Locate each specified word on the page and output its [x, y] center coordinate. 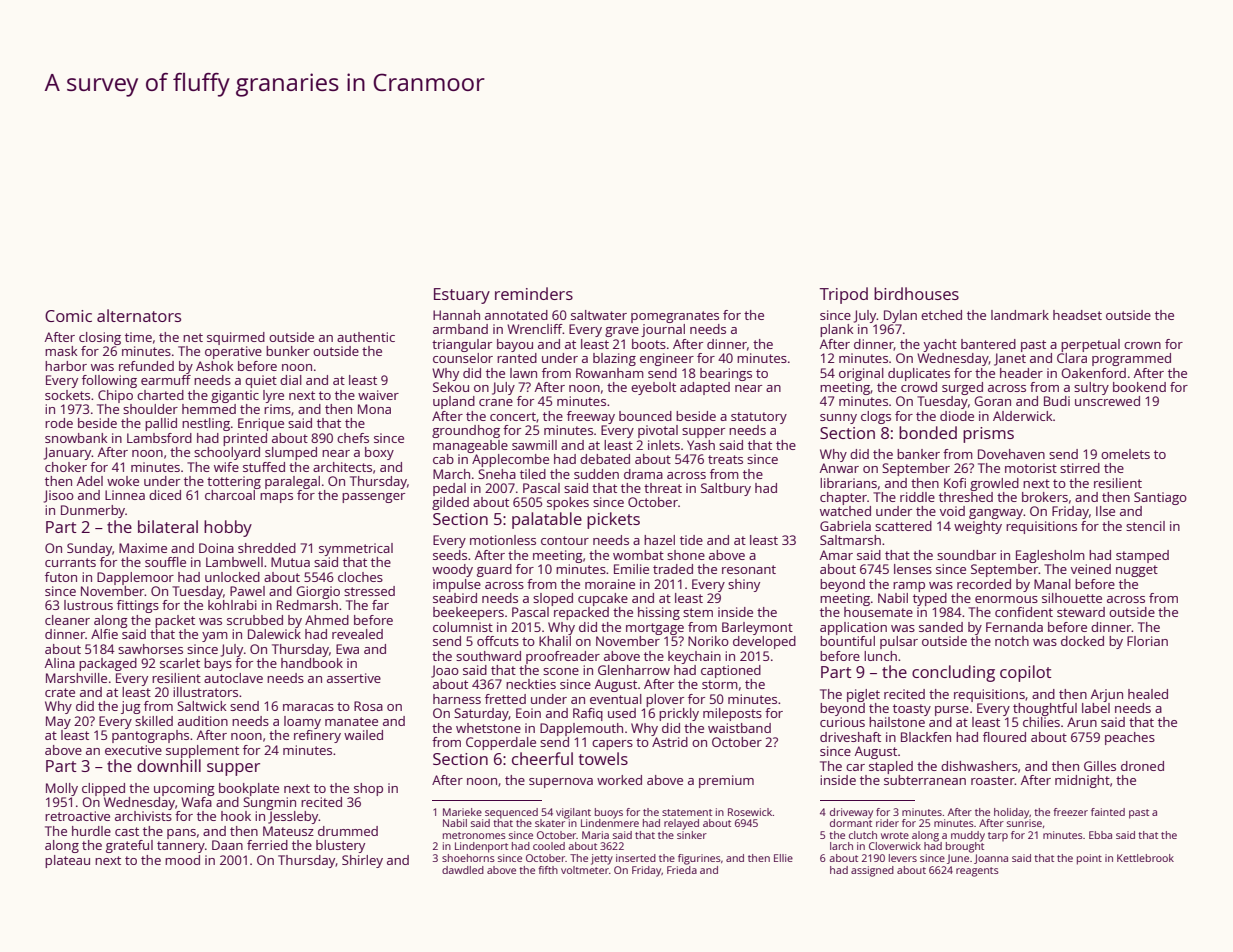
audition [203, 721]
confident [1024, 612]
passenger [373, 498]
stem [698, 612]
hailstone [897, 722]
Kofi [955, 483]
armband [460, 329]
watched [845, 511]
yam [215, 637]
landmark [1020, 315]
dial [291, 380]
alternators [139, 315]
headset [1077, 315]
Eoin [528, 713]
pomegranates [675, 317]
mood [182, 860]
